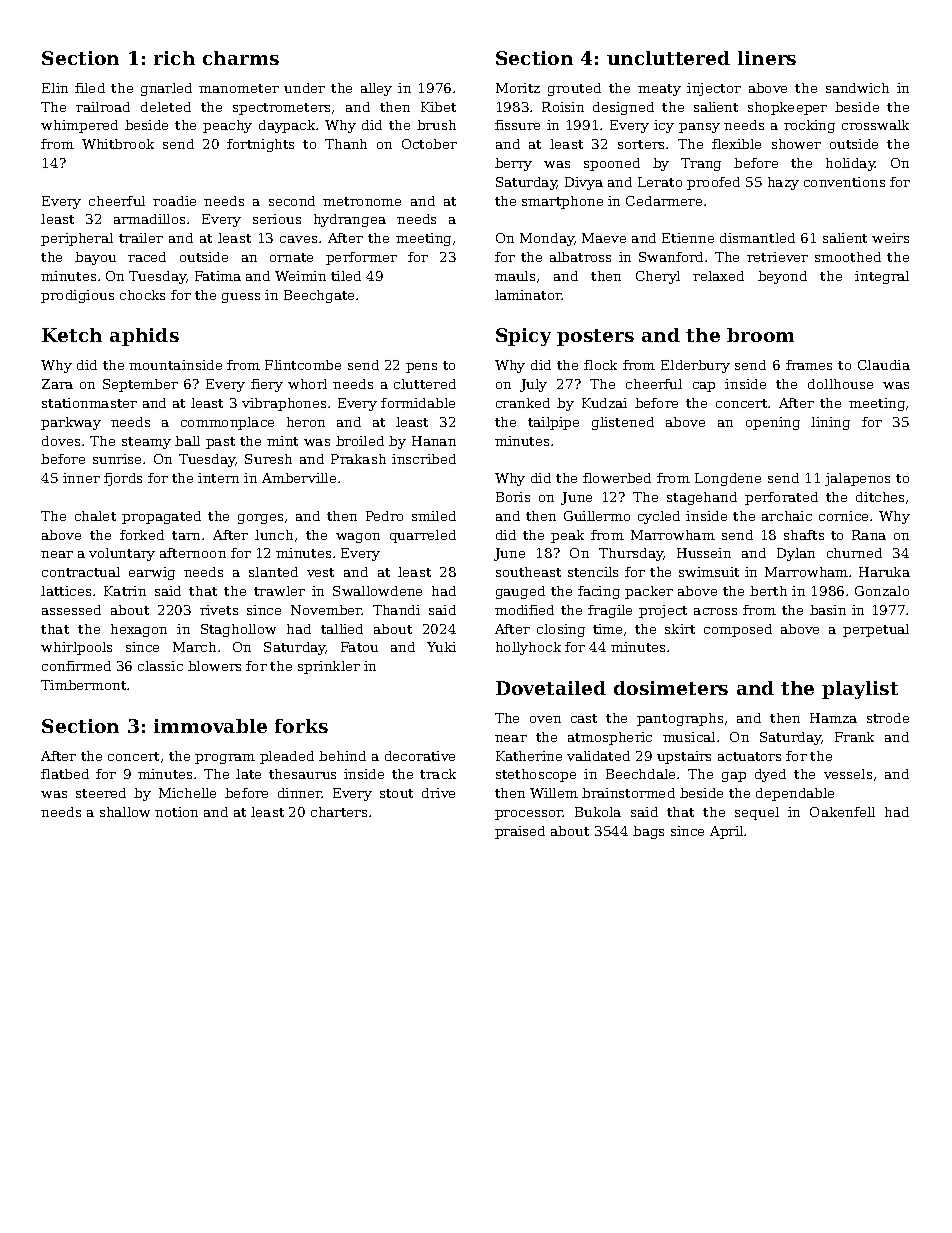 This screenshot has height=1233, width=952. Describe the element at coordinates (726, 832) in the screenshot. I see `April` at that location.
